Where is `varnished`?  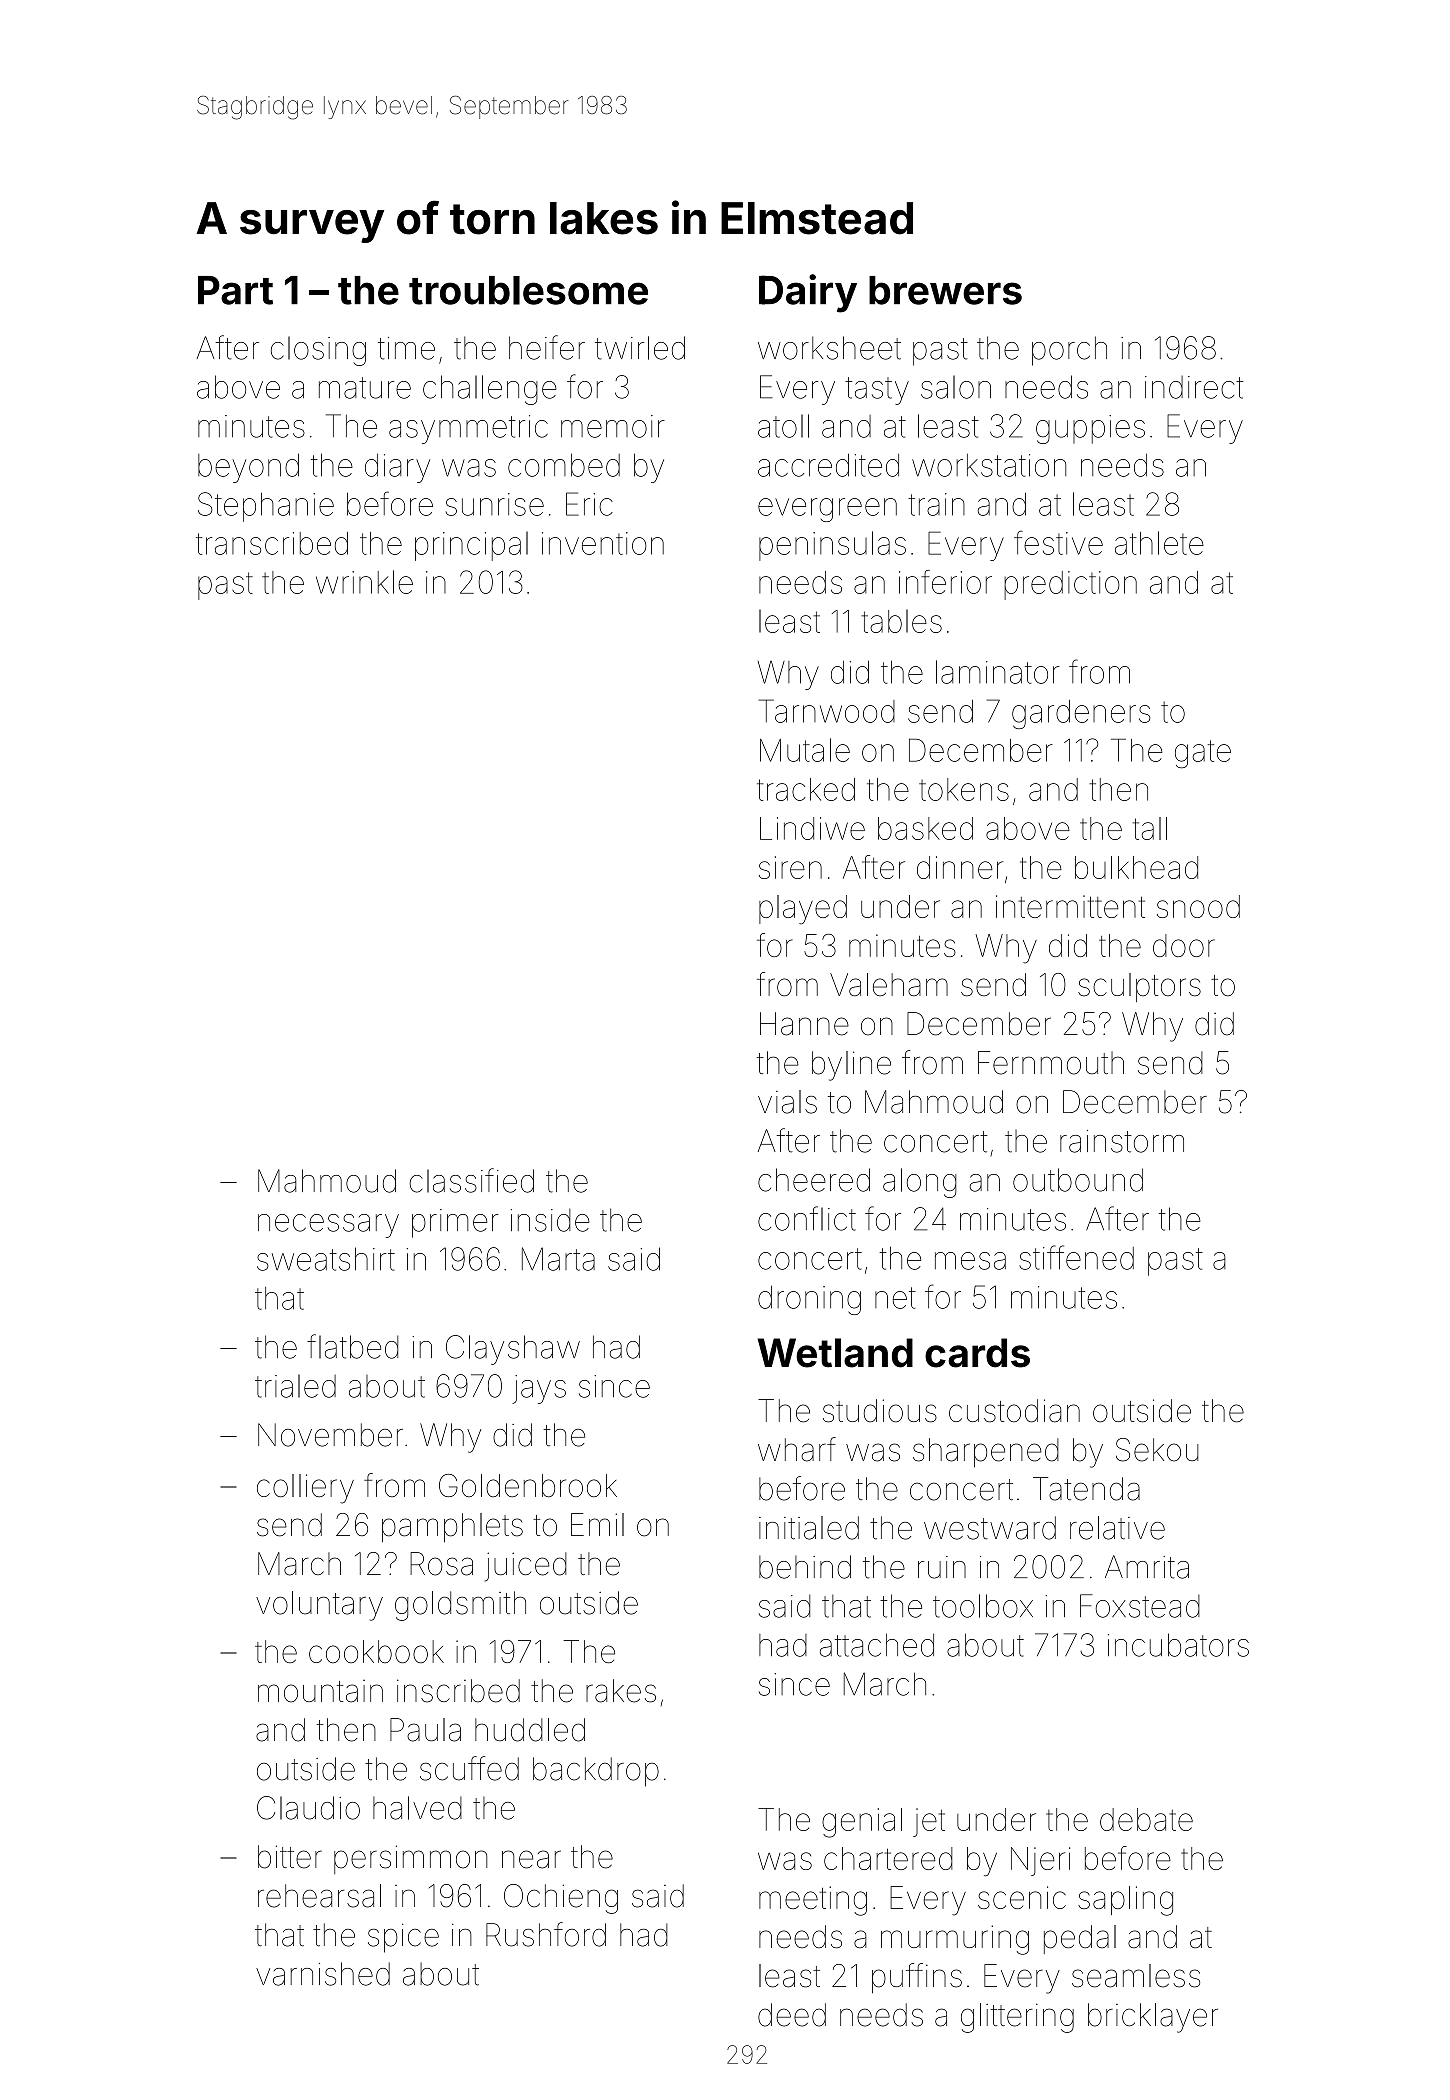 varnished is located at coordinates (323, 1974).
